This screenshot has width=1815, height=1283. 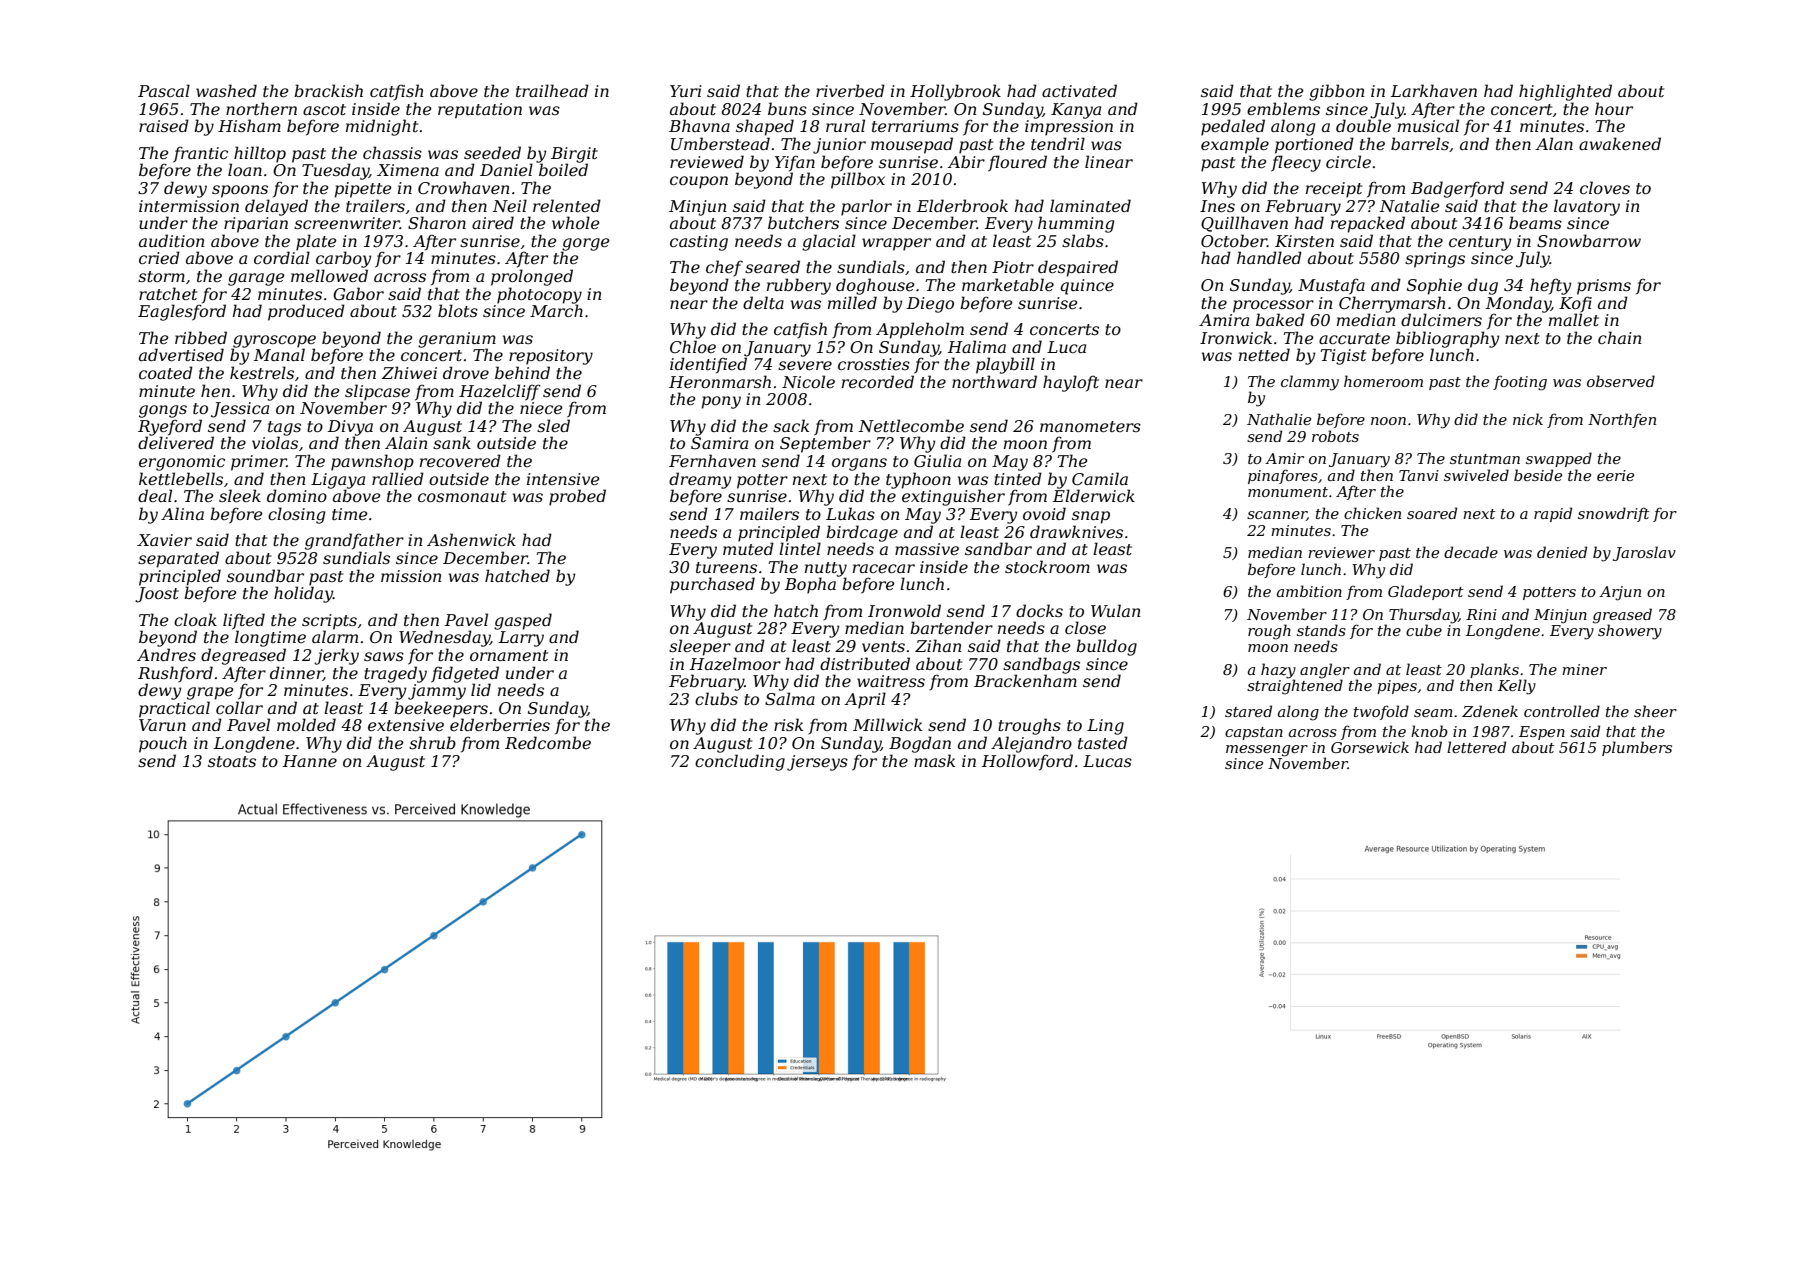 What do you see at coordinates (712, 460) in the screenshot?
I see `Fernhaven` at bounding box center [712, 460].
